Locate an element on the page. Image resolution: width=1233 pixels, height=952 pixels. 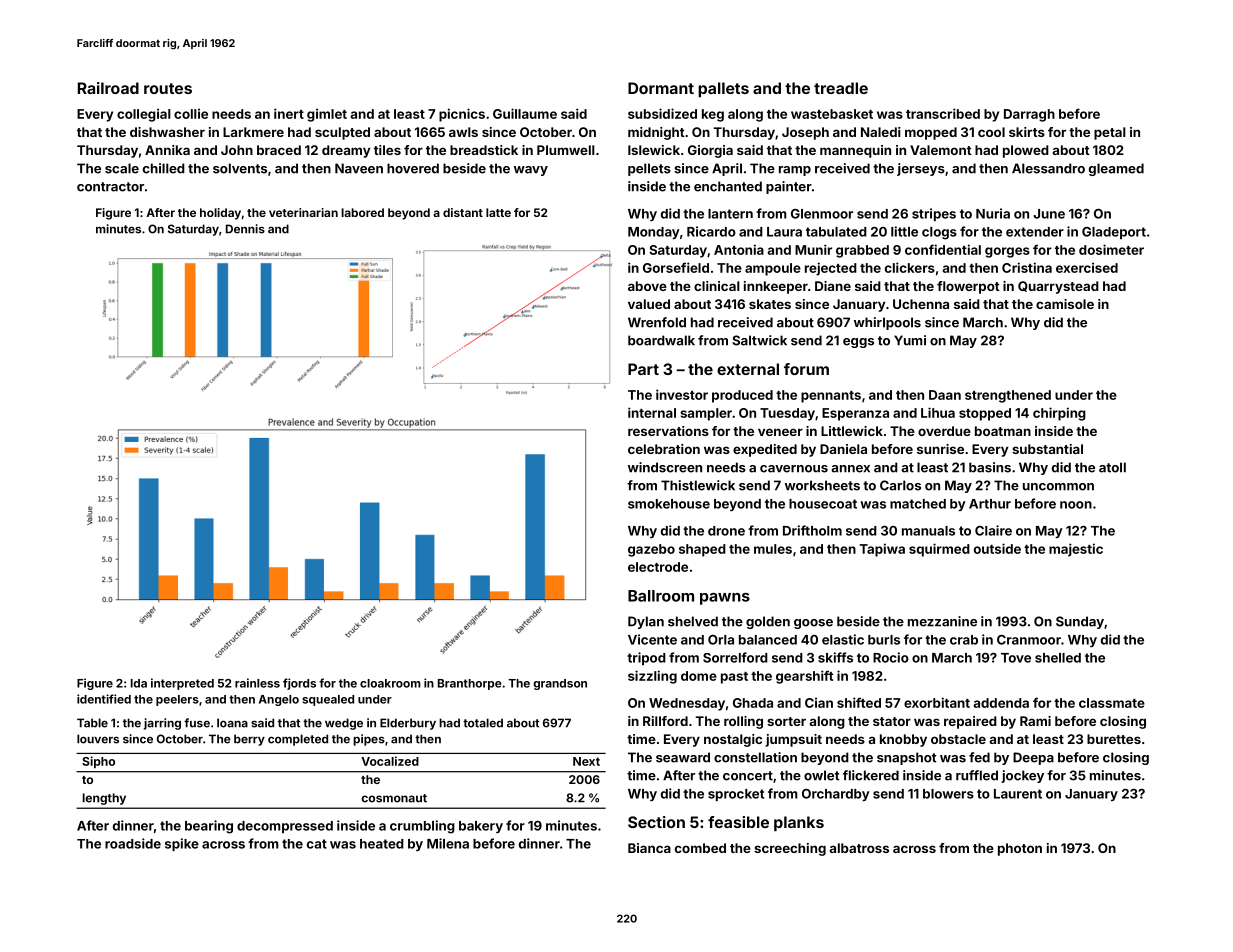
wastebasket is located at coordinates (832, 114).
